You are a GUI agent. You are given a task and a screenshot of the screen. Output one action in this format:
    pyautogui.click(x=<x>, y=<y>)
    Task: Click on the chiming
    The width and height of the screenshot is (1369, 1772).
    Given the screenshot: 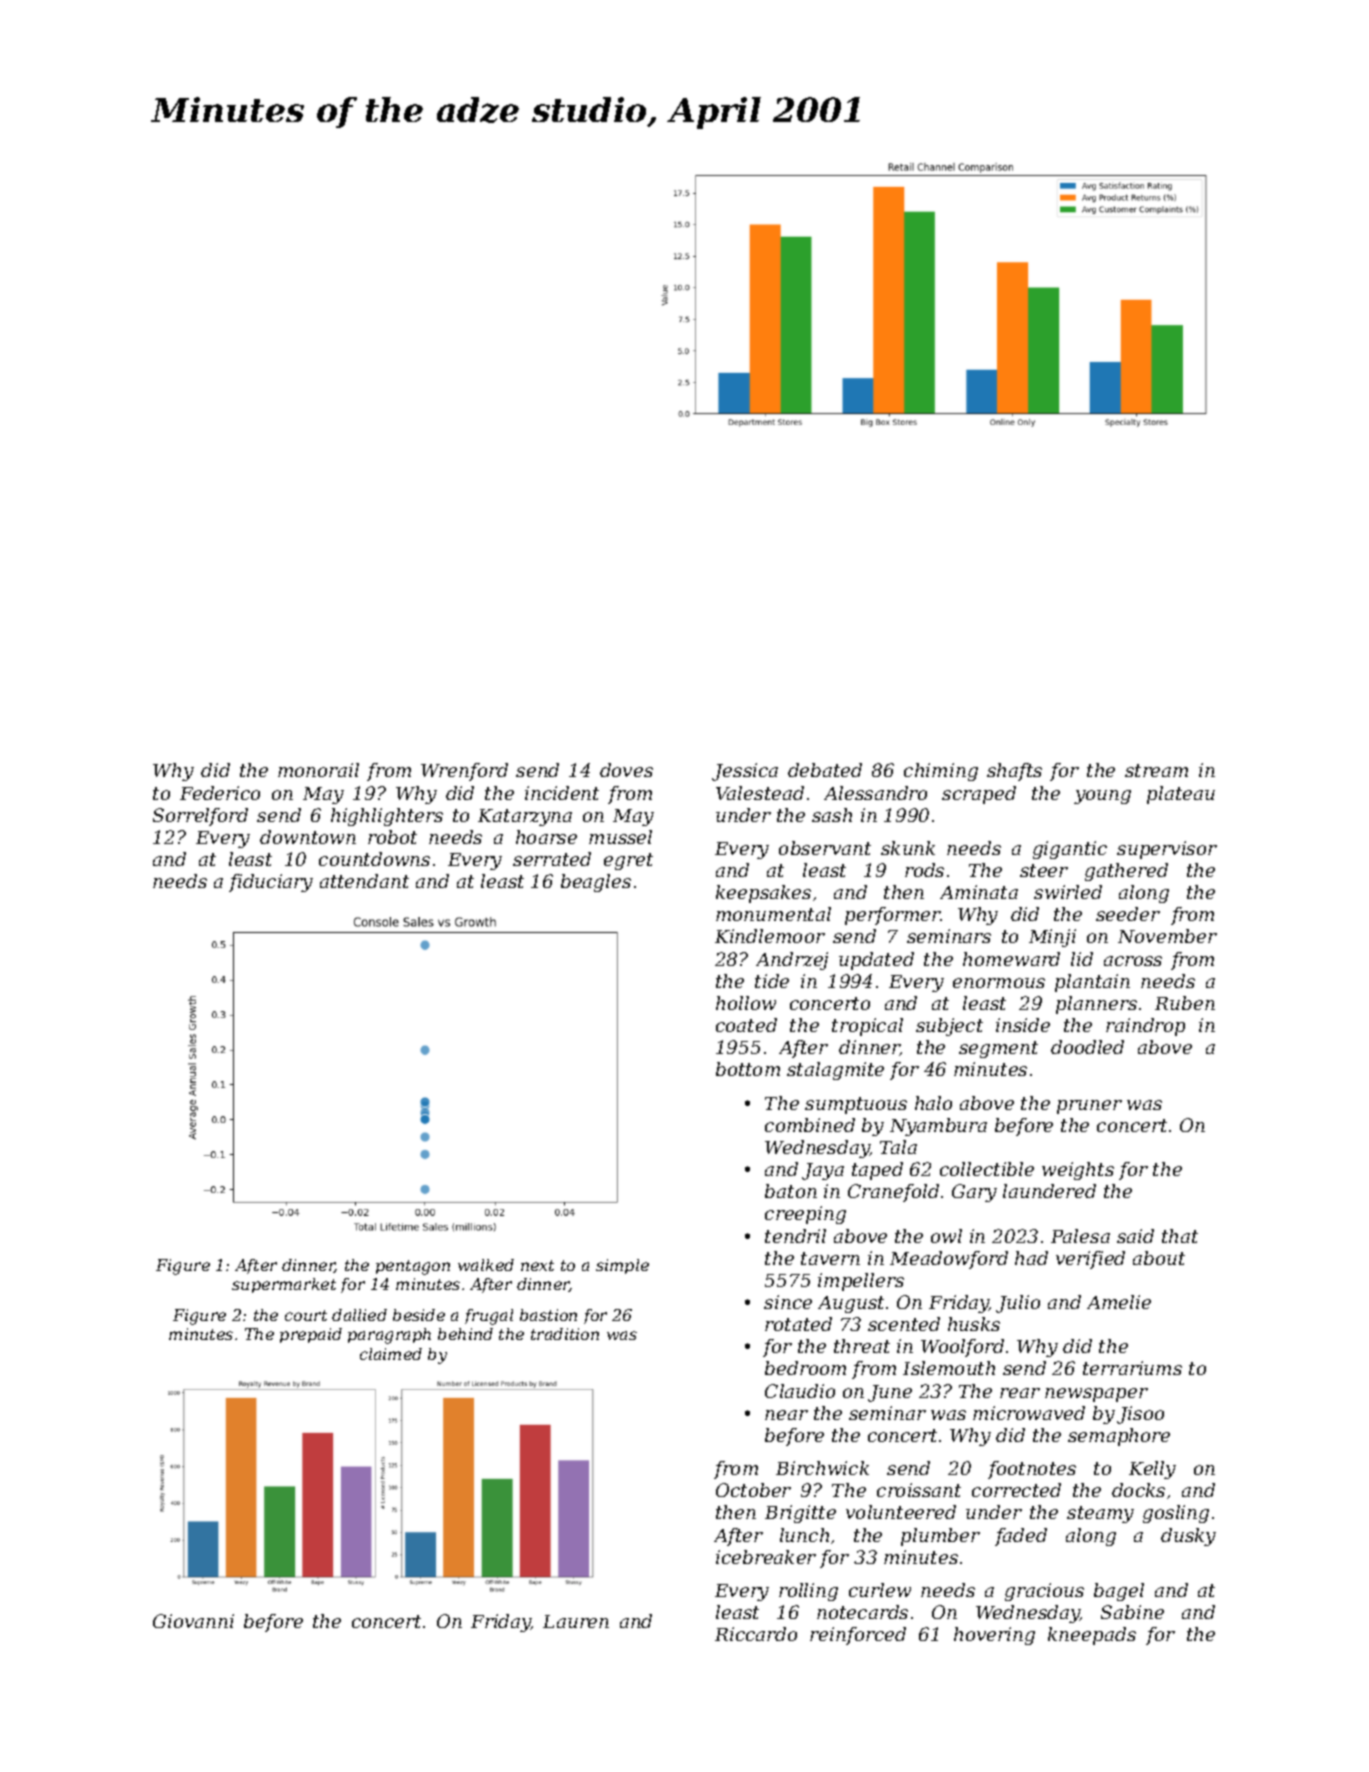 What is the action you would take?
    pyautogui.click(x=941, y=772)
